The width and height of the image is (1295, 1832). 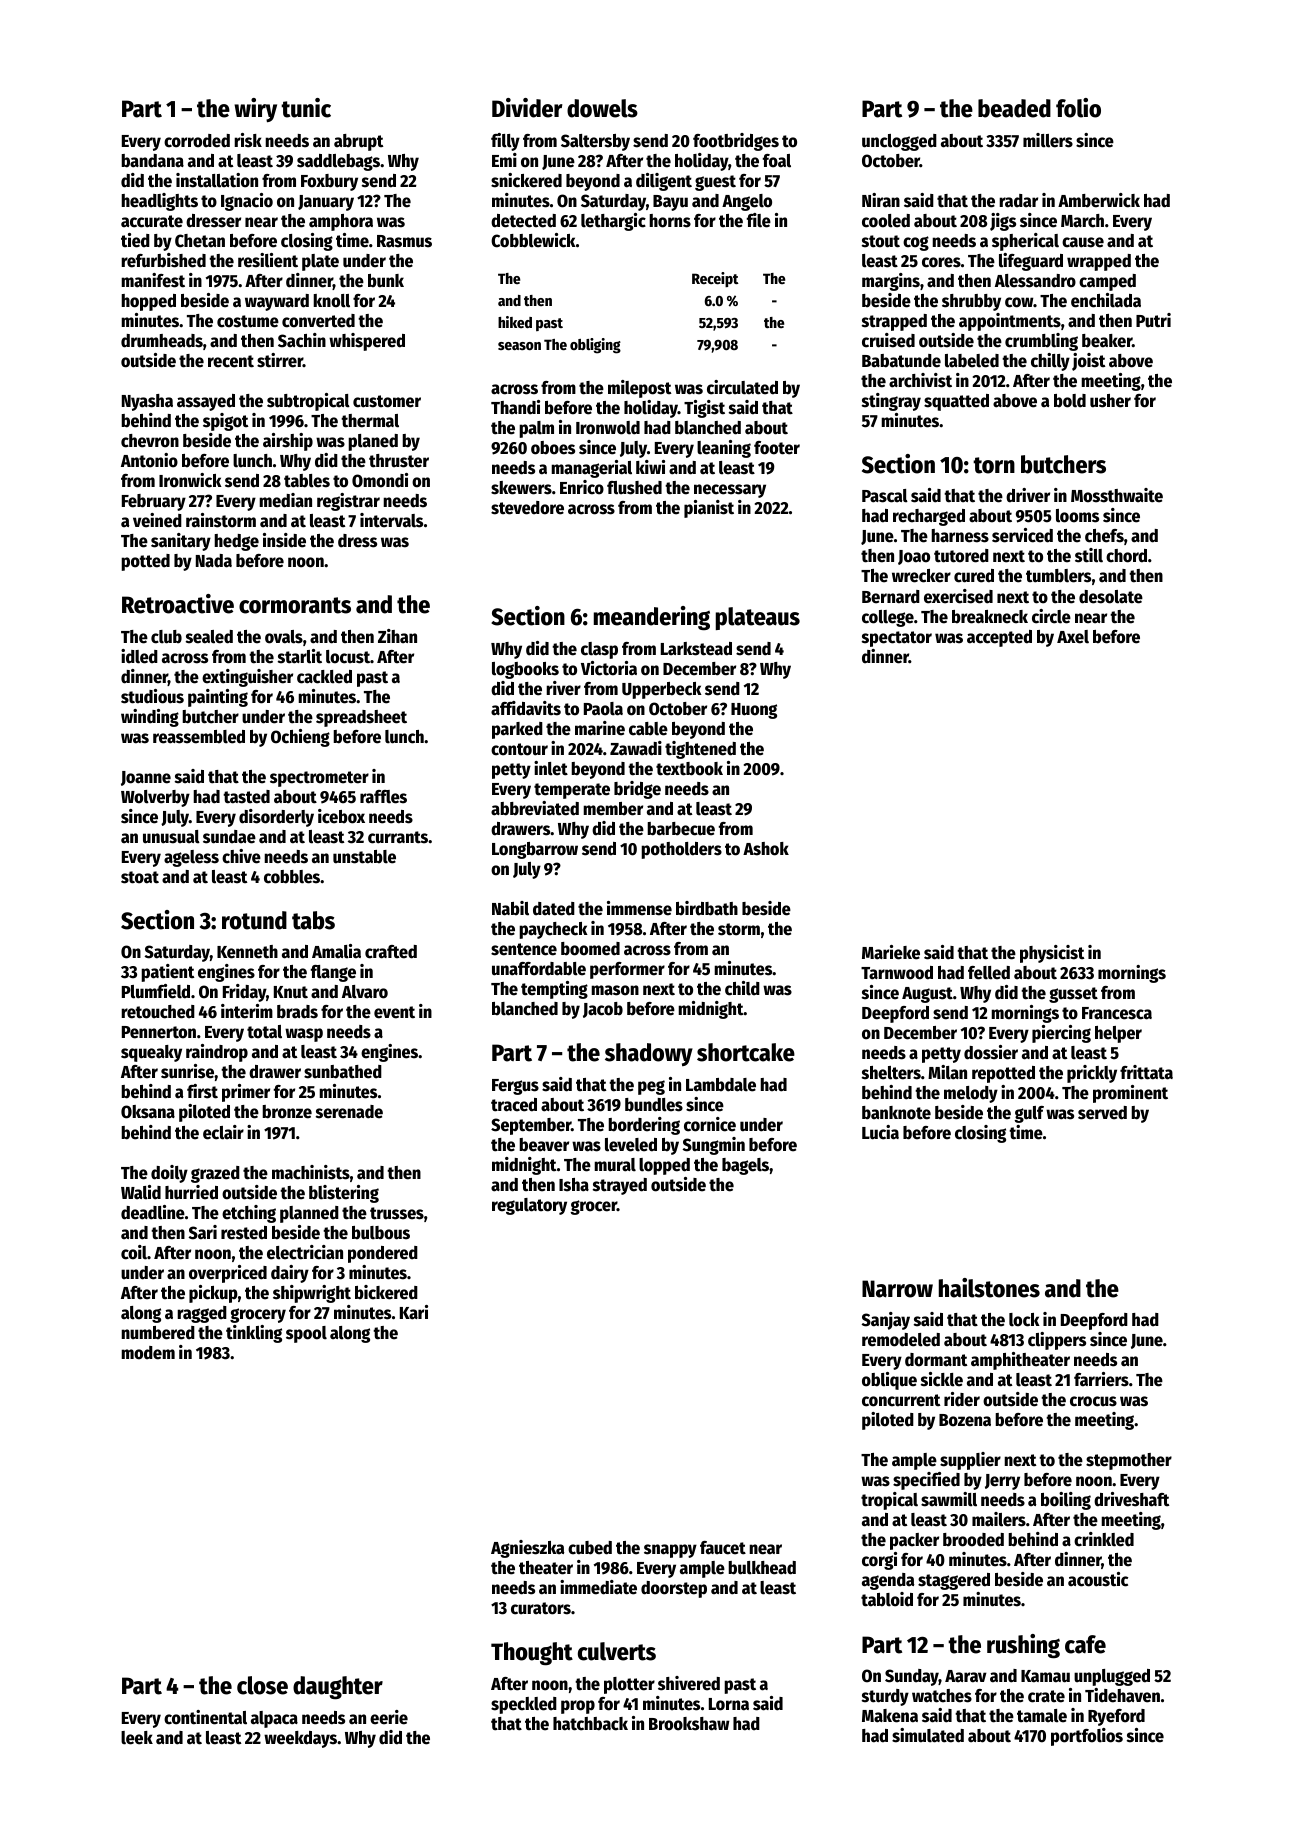 What do you see at coordinates (197, 141) in the image?
I see `corroded` at bounding box center [197, 141].
